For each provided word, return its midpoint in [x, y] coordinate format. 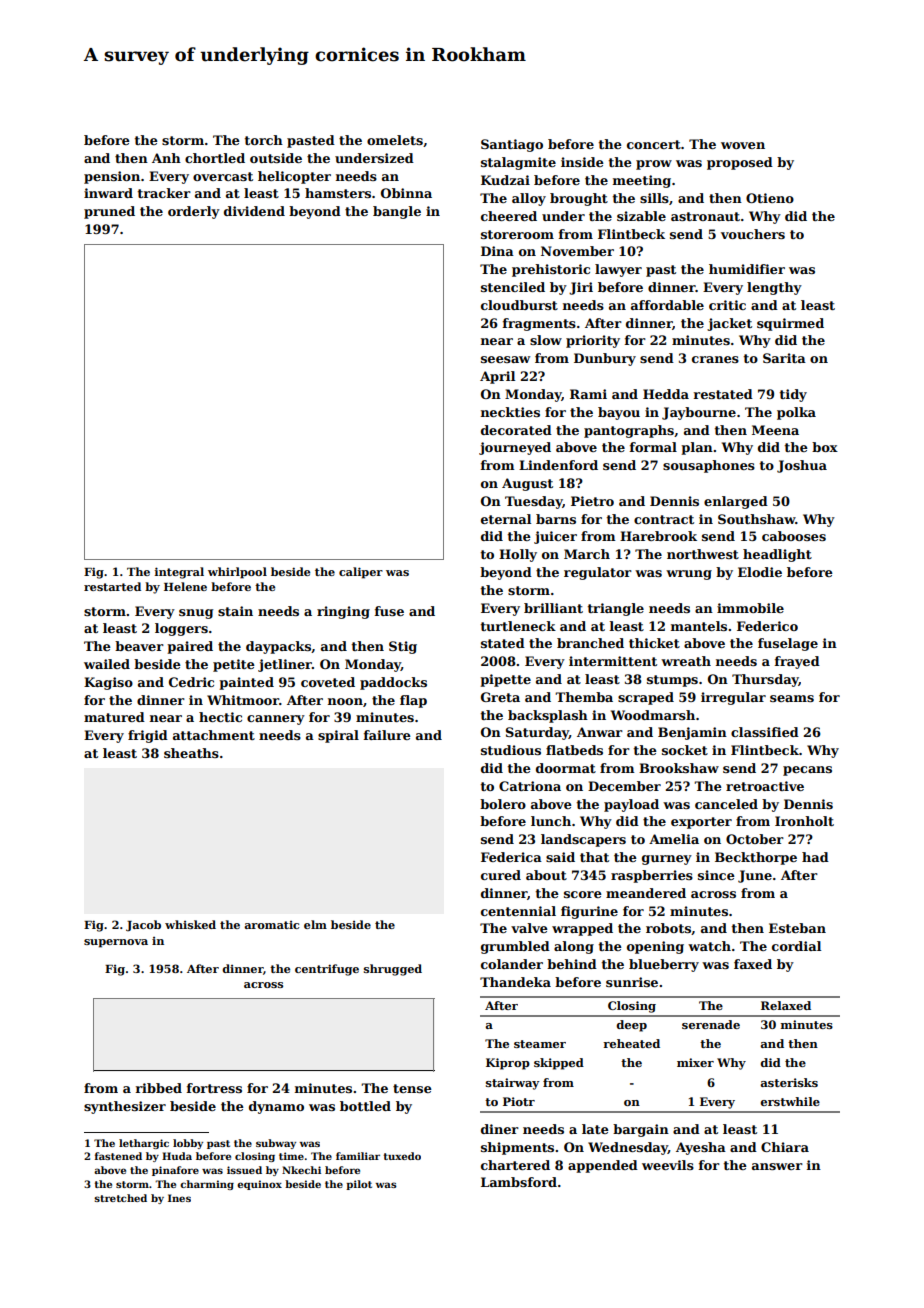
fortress [214, 1088]
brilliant [553, 608]
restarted [112, 586]
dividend [254, 211]
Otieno [770, 198]
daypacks [278, 647]
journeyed [515, 448]
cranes [715, 359]
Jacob [143, 926]
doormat [566, 768]
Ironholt [804, 821]
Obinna [406, 193]
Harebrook [658, 536]
